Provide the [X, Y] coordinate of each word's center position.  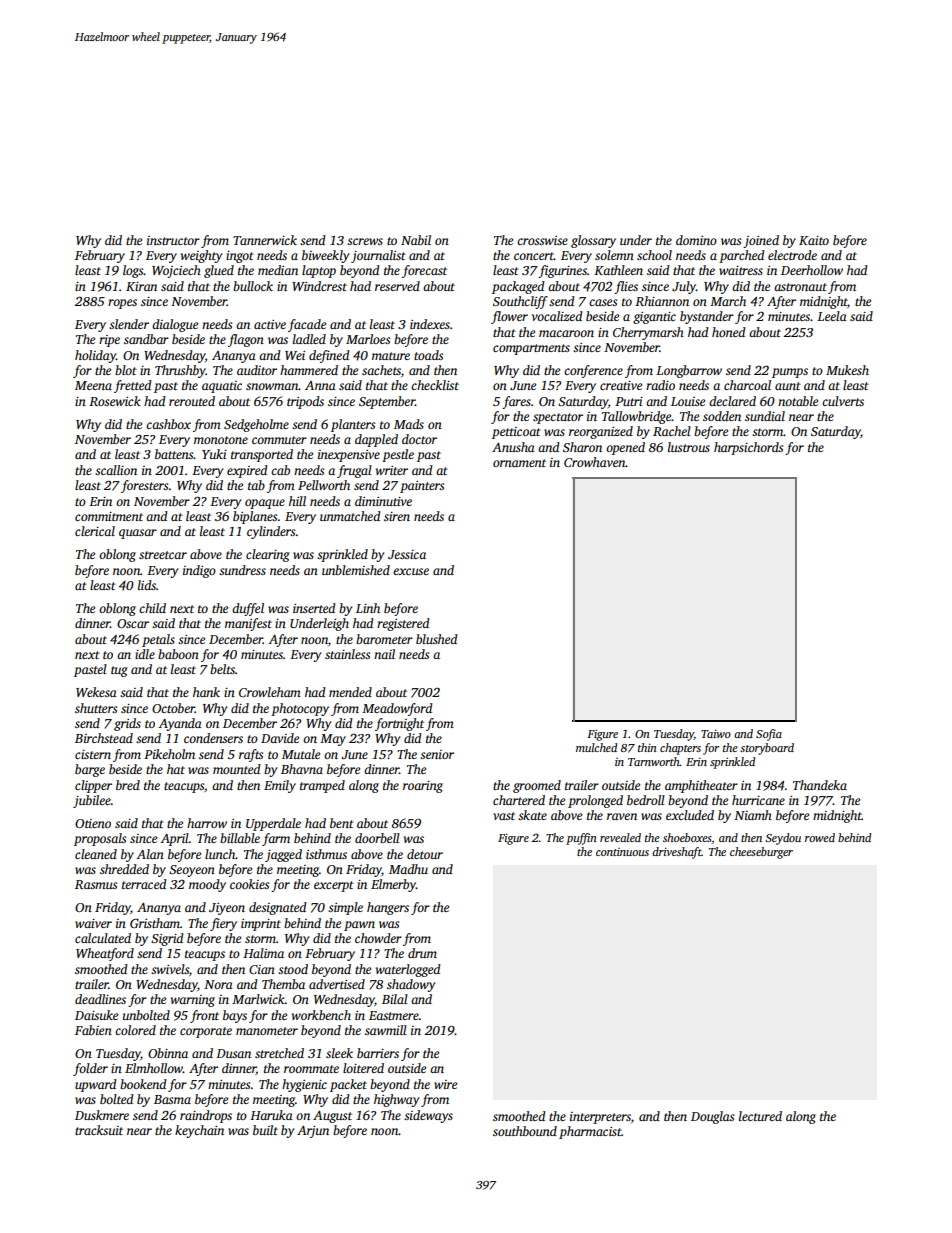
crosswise [542, 240]
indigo [199, 571]
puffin [581, 839]
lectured [760, 1116]
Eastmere [394, 1015]
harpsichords [748, 448]
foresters [144, 486]
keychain [199, 1131]
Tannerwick [265, 240]
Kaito [814, 240]
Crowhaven [595, 462]
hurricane [758, 800]
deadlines [100, 999]
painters [422, 487]
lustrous [689, 447]
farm [276, 839]
